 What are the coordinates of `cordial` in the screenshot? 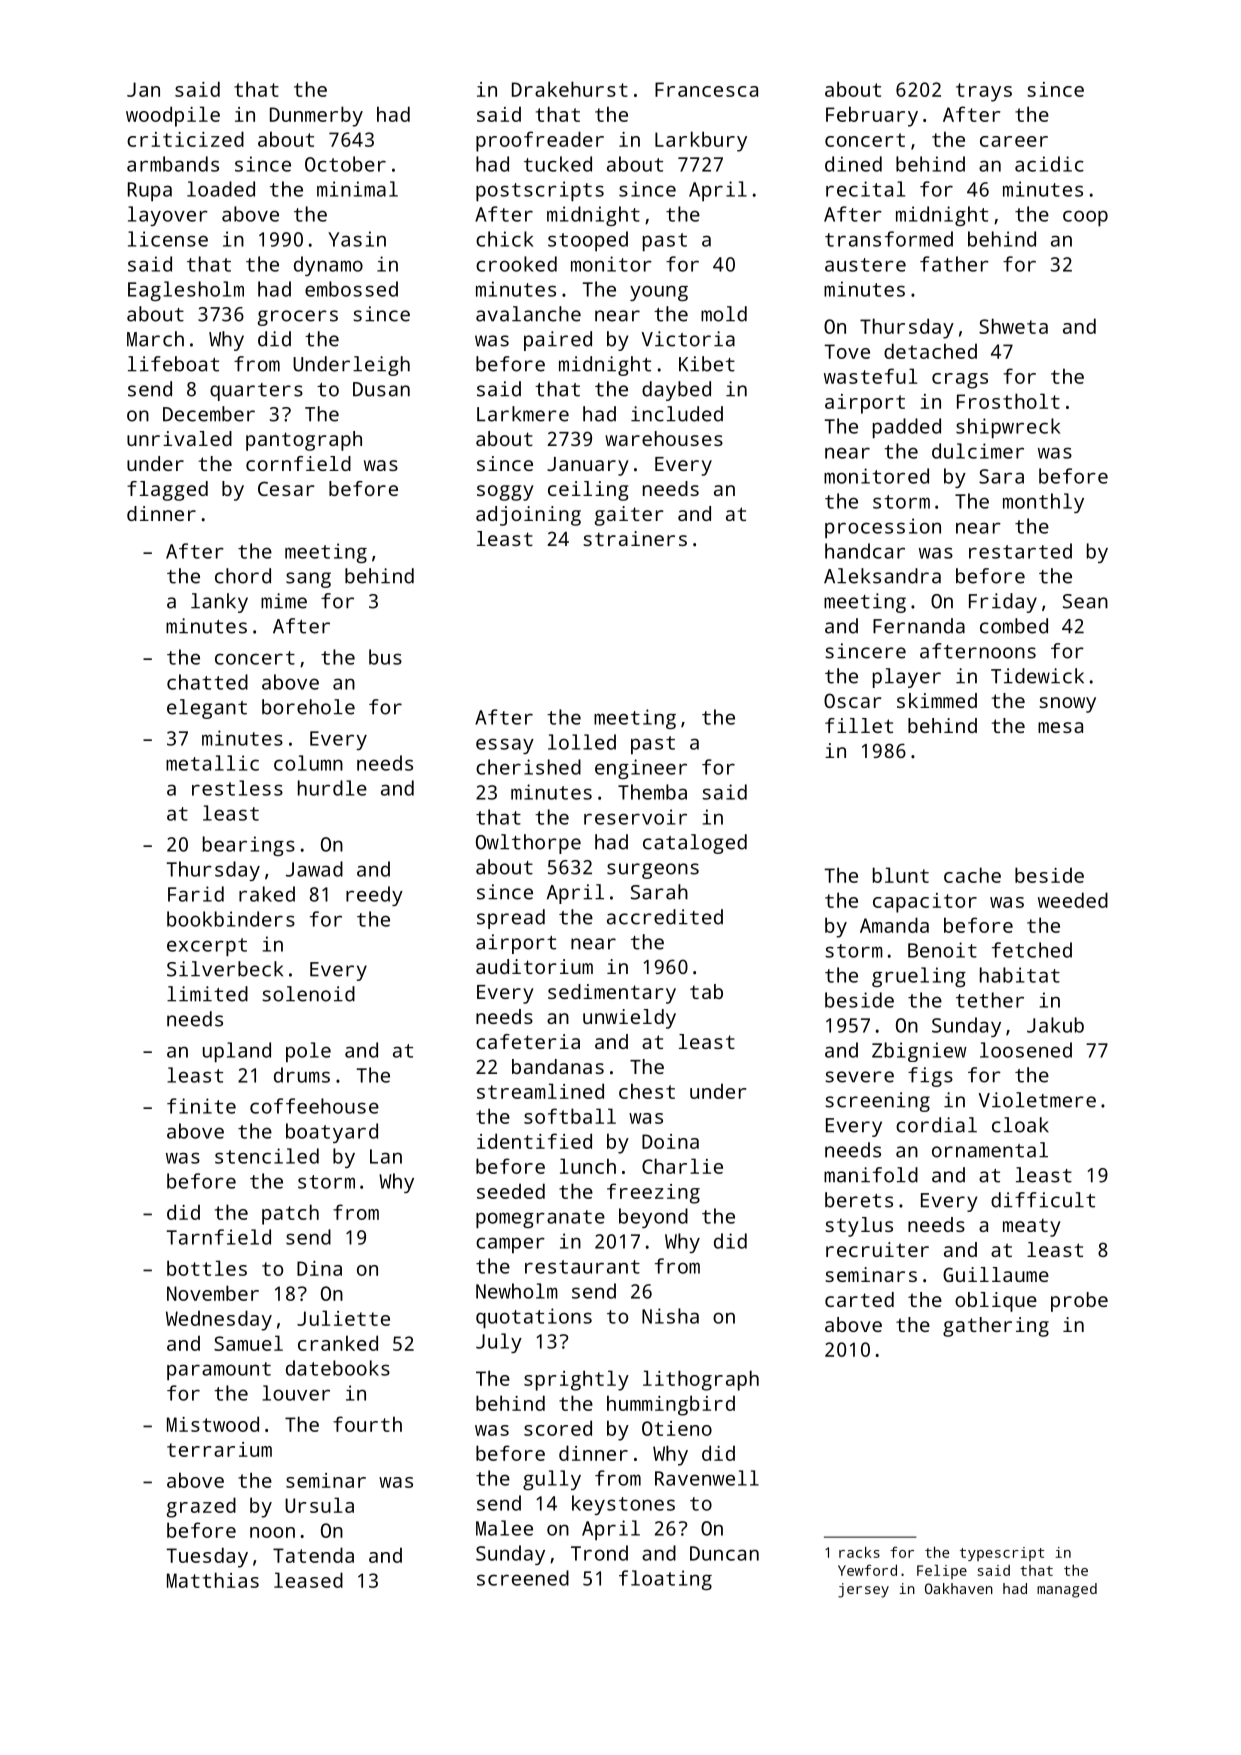 It's located at (936, 1125).
